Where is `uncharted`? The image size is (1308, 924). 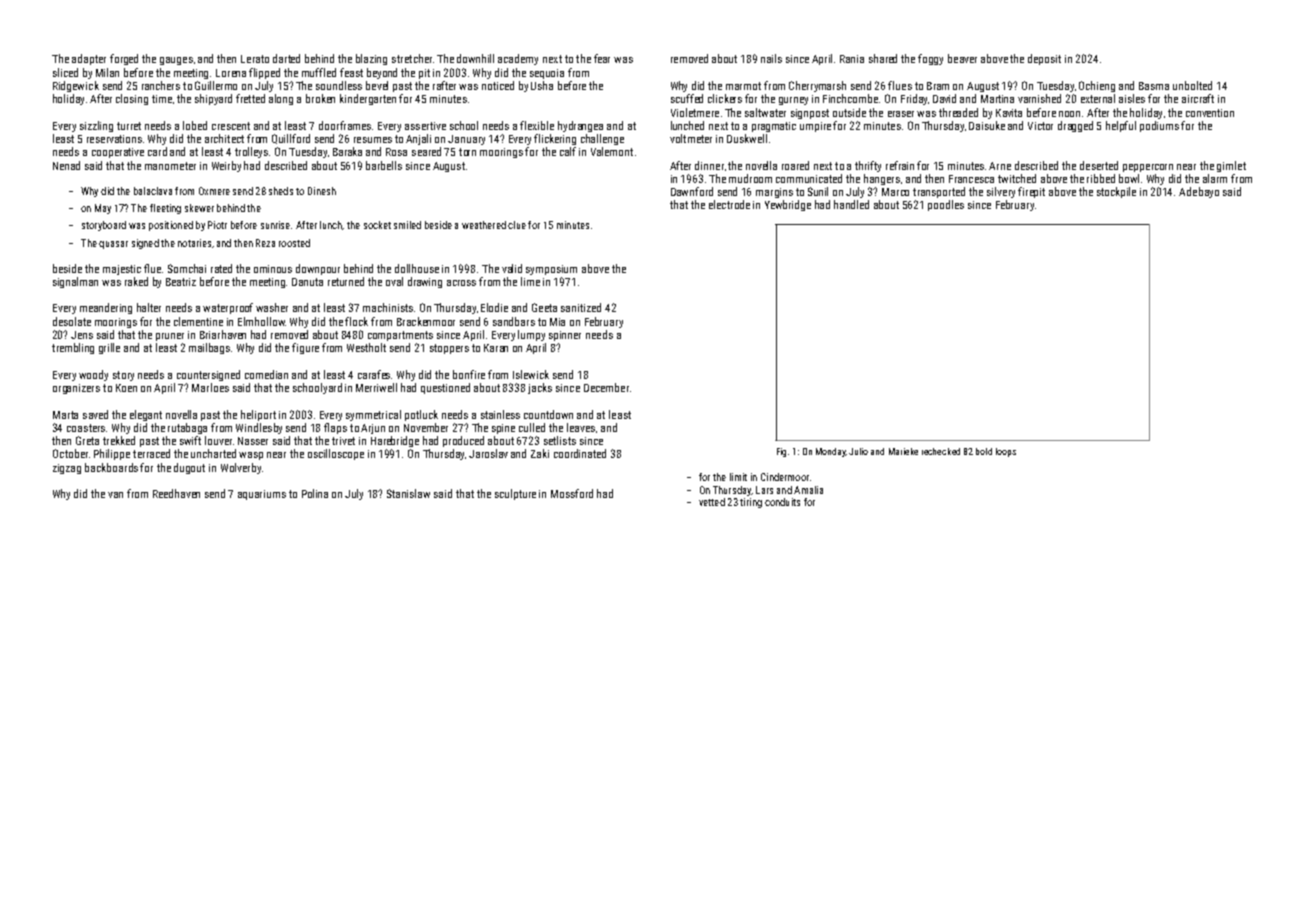 uncharted is located at coordinates (213, 453).
